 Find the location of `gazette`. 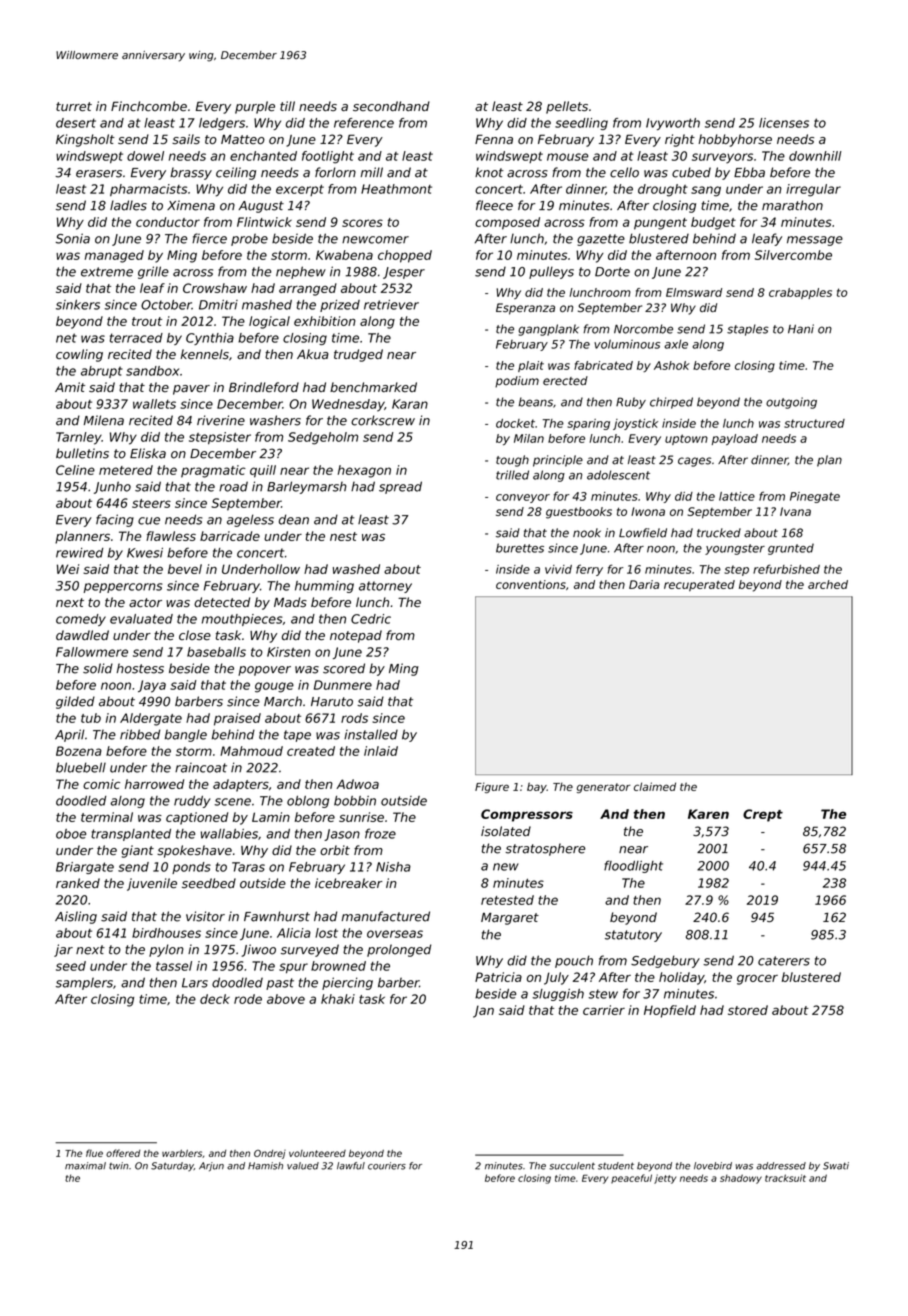

gazette is located at coordinates (601, 240).
